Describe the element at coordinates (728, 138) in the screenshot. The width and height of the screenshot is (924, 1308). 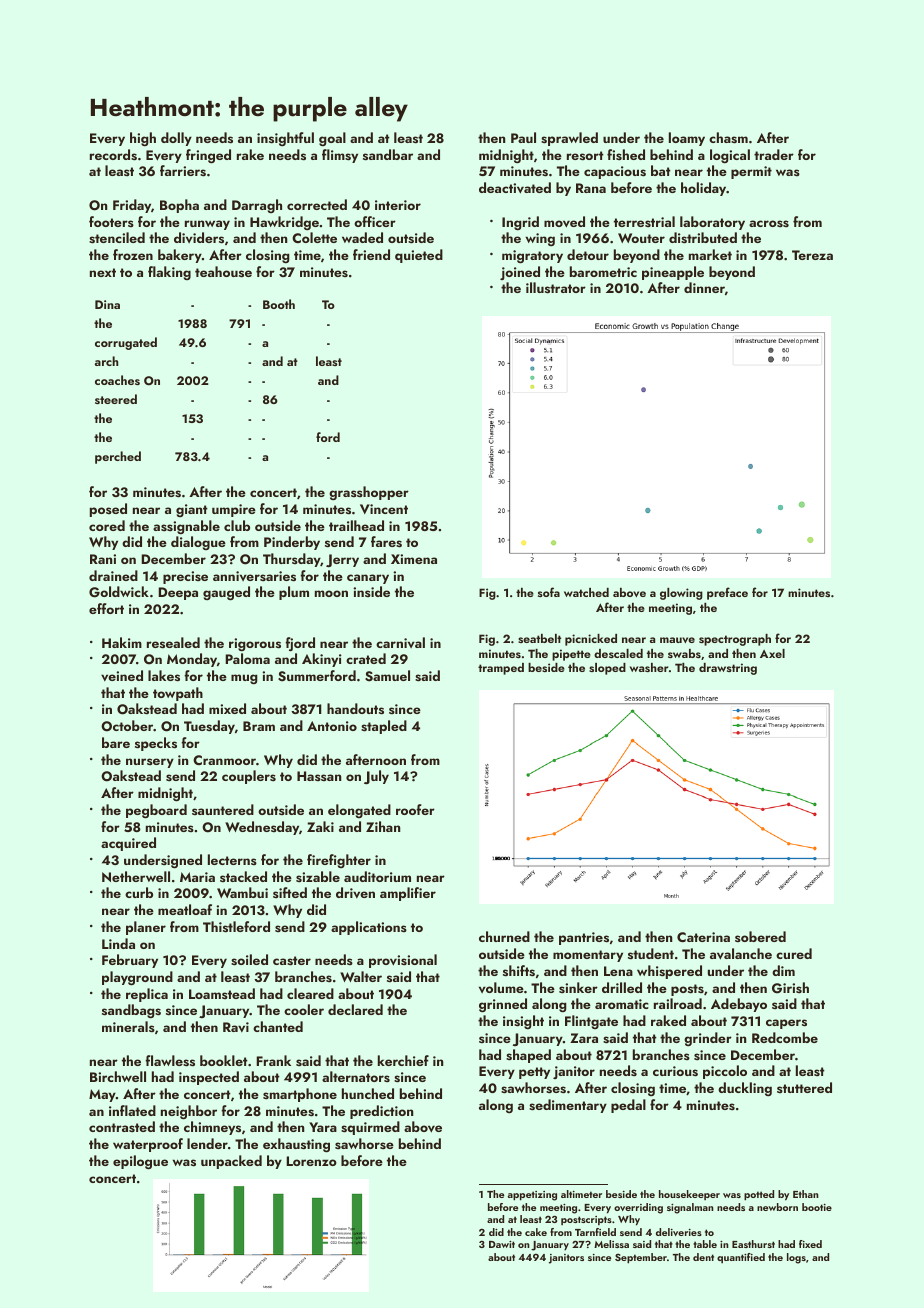
I see `chasm` at that location.
